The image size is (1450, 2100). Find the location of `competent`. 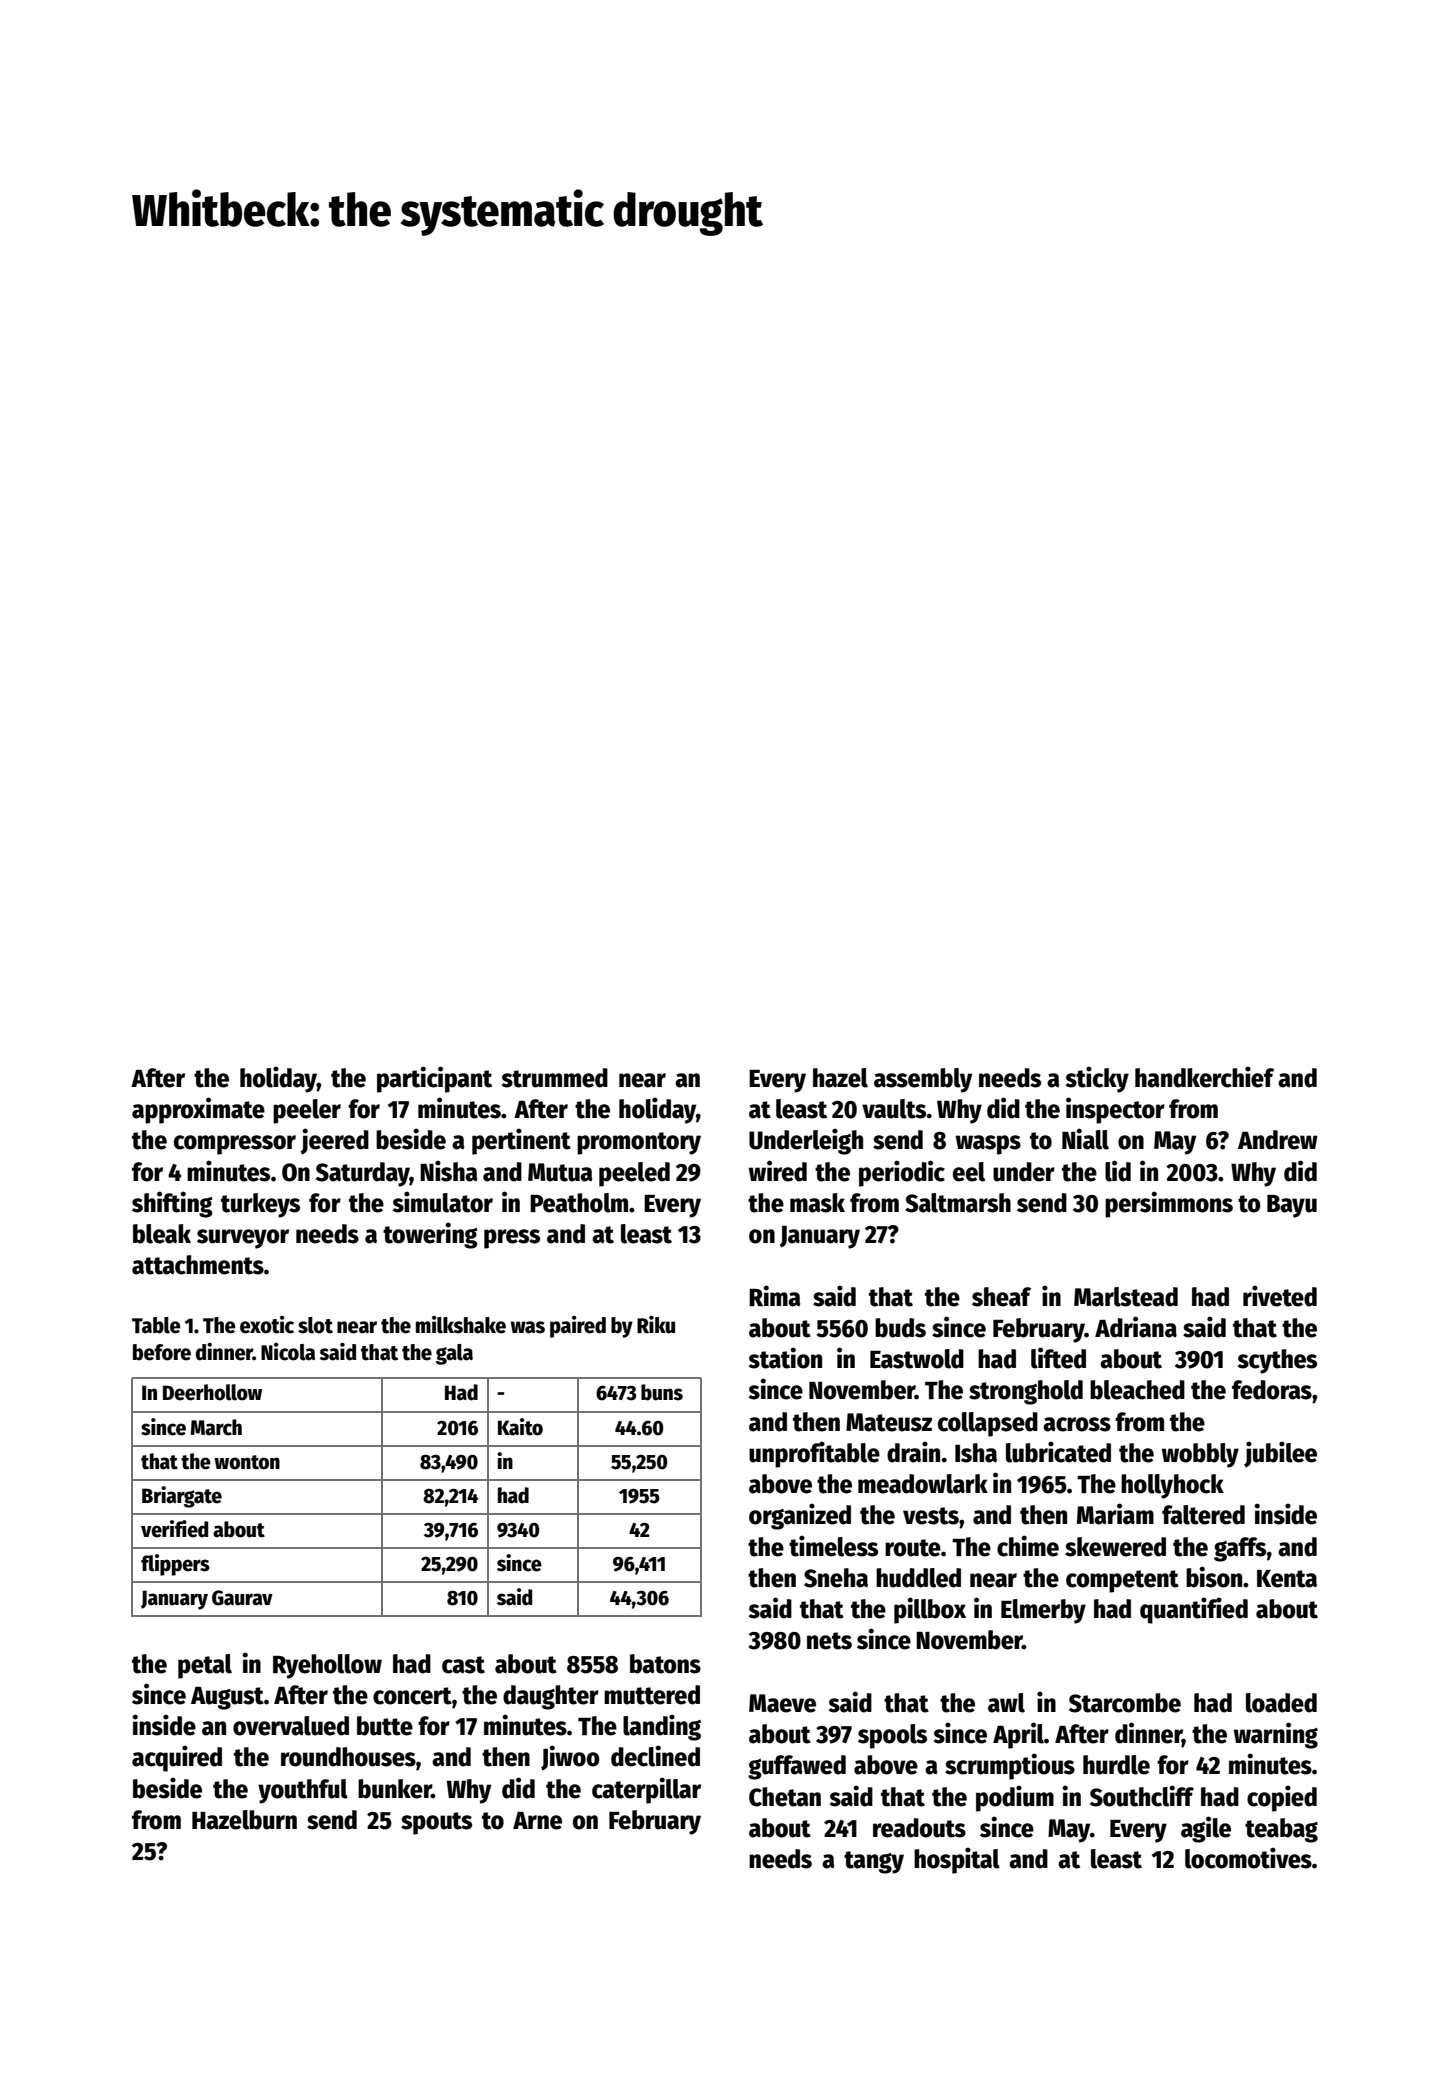

competent is located at coordinates (1122, 1581).
